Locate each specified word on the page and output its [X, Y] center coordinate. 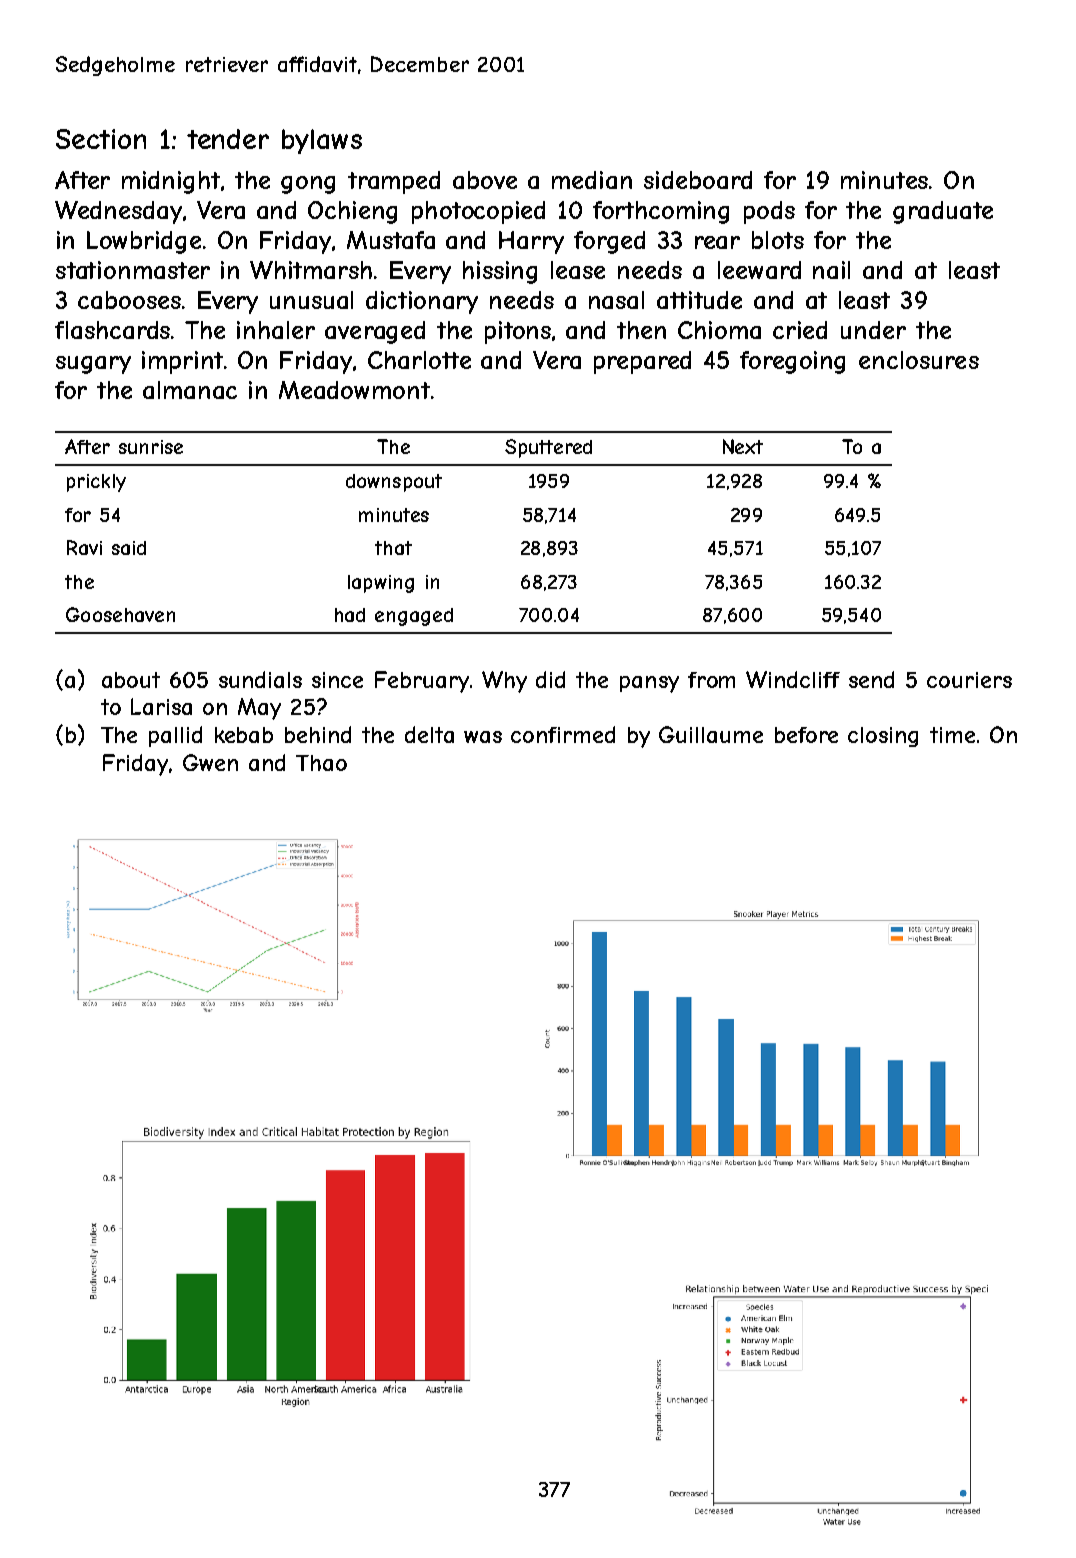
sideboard [698, 180]
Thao [321, 763]
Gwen [210, 762]
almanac [190, 390]
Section [101, 139]
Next [743, 446]
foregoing [792, 362]
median [592, 180]
